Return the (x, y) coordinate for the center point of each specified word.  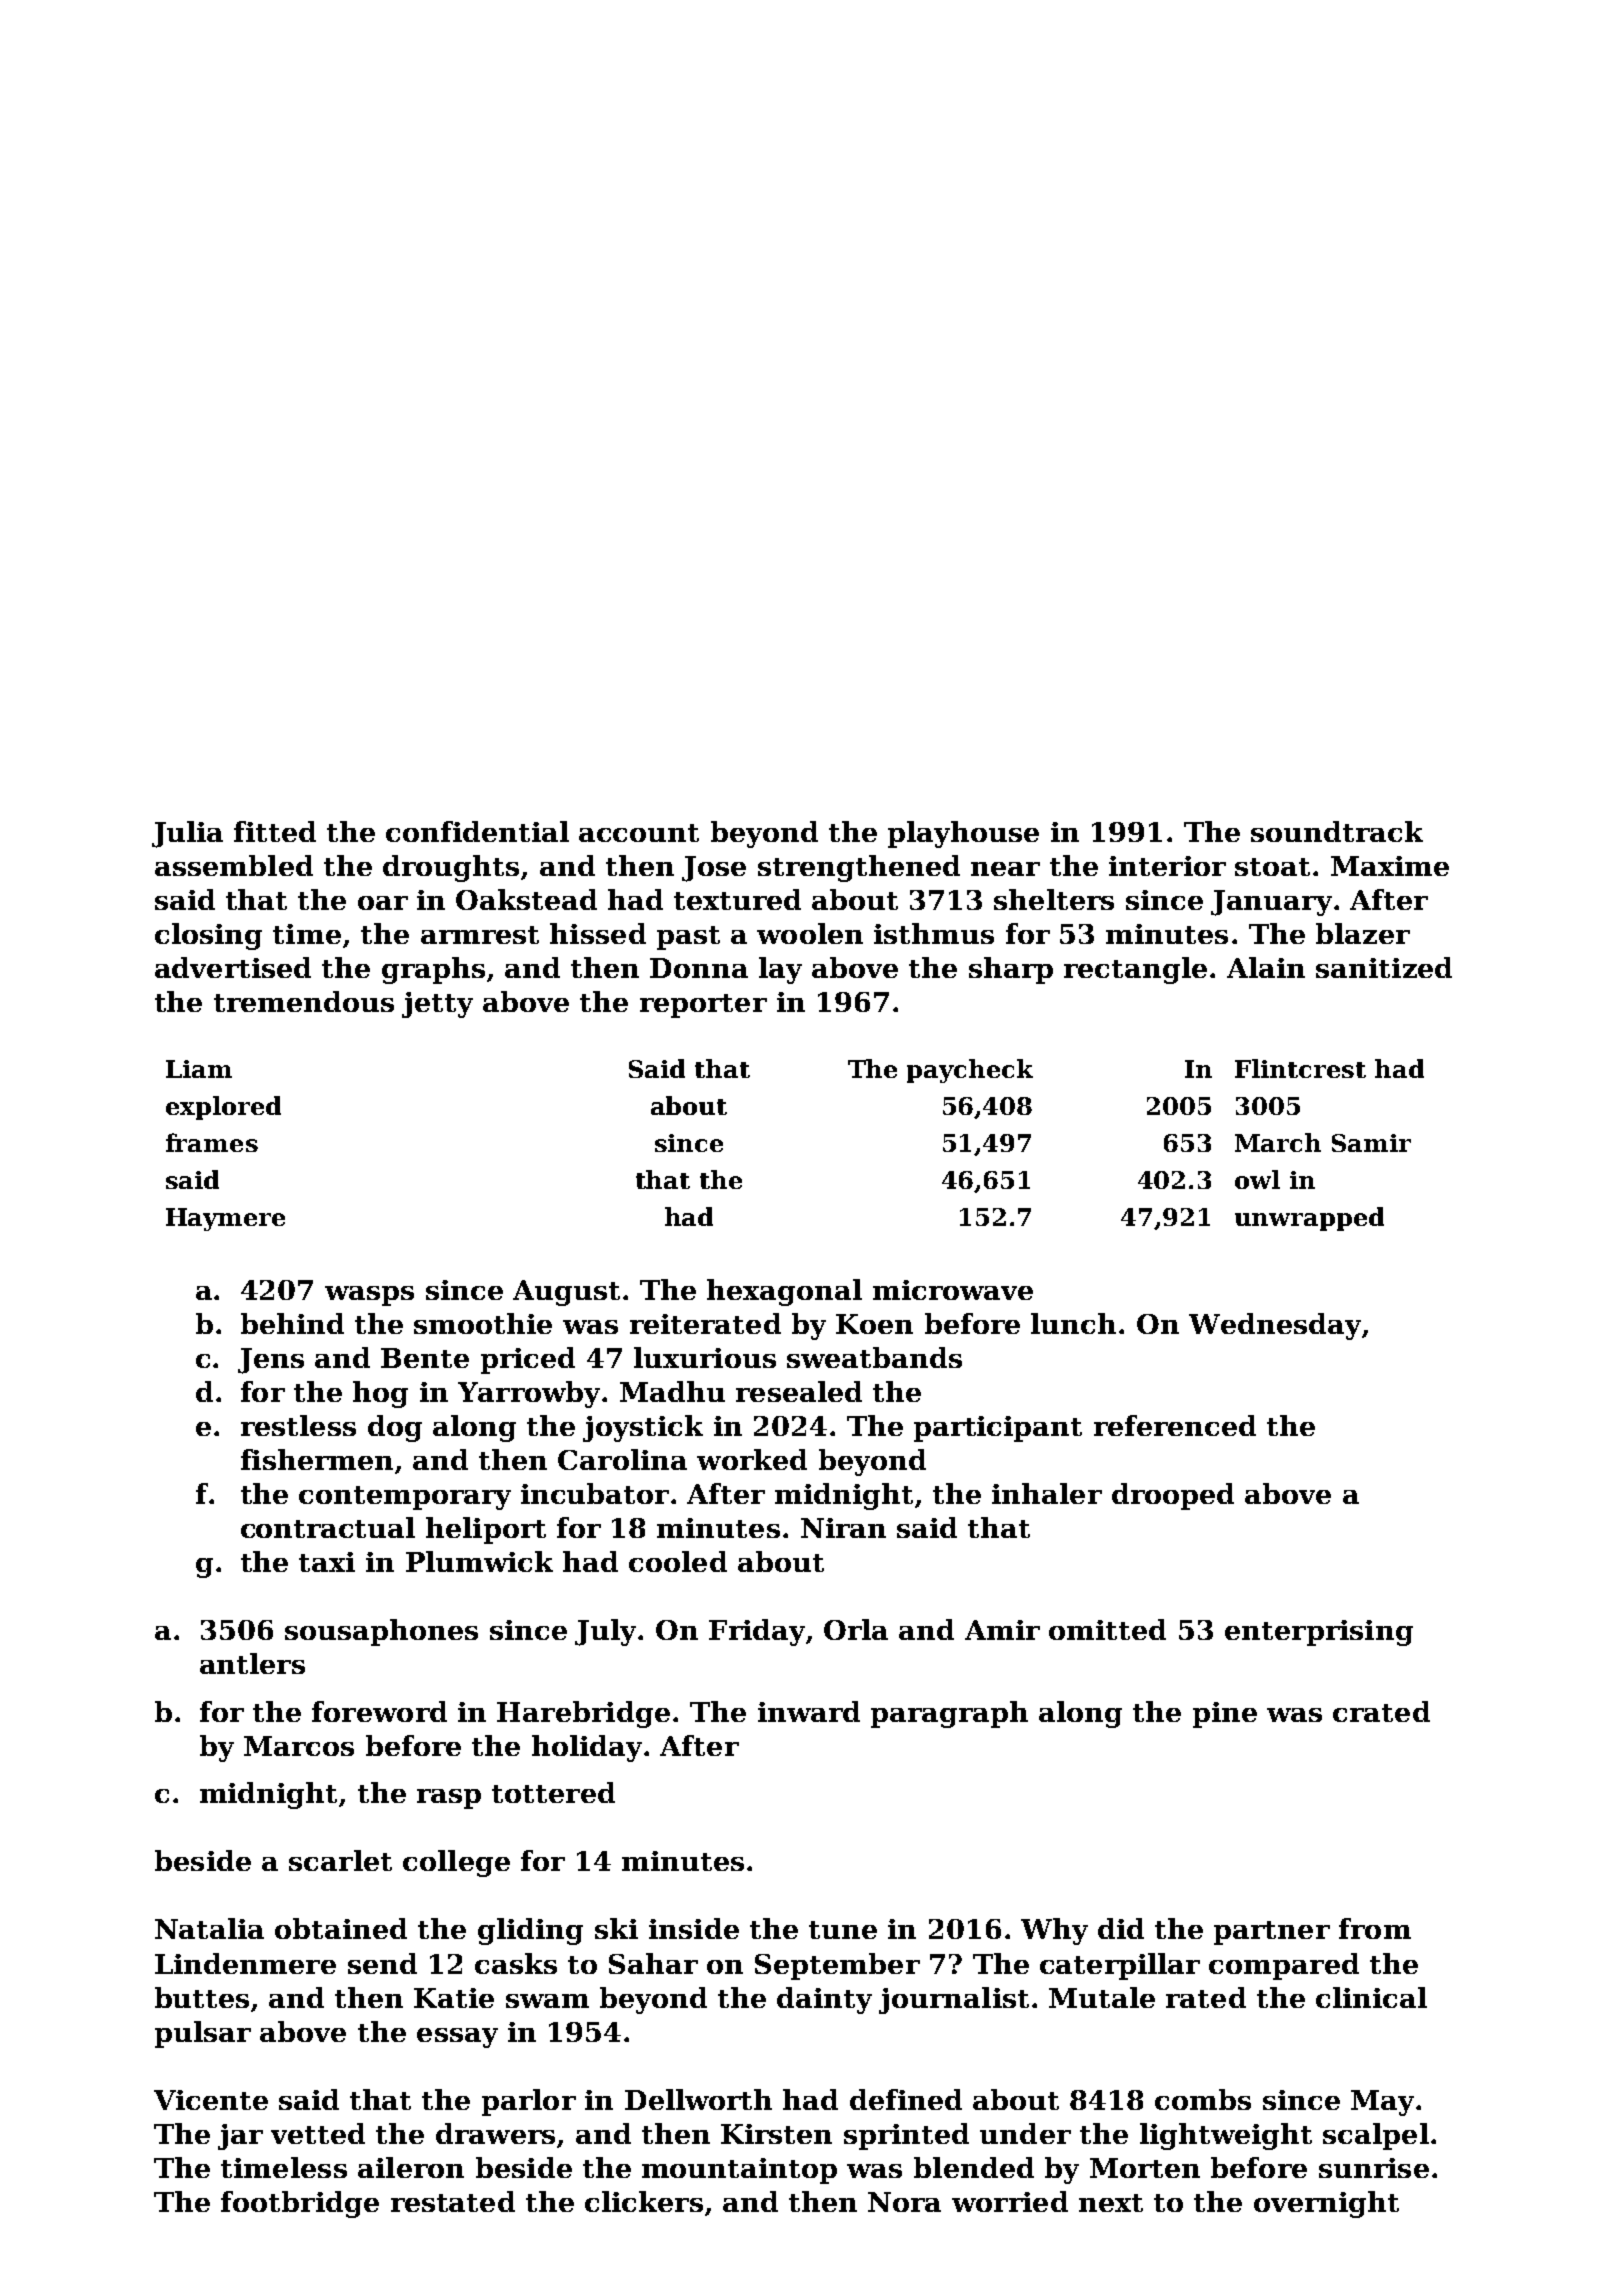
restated (453, 2201)
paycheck (970, 1071)
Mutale (1102, 1997)
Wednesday (1275, 1326)
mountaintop (739, 2171)
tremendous (304, 1001)
